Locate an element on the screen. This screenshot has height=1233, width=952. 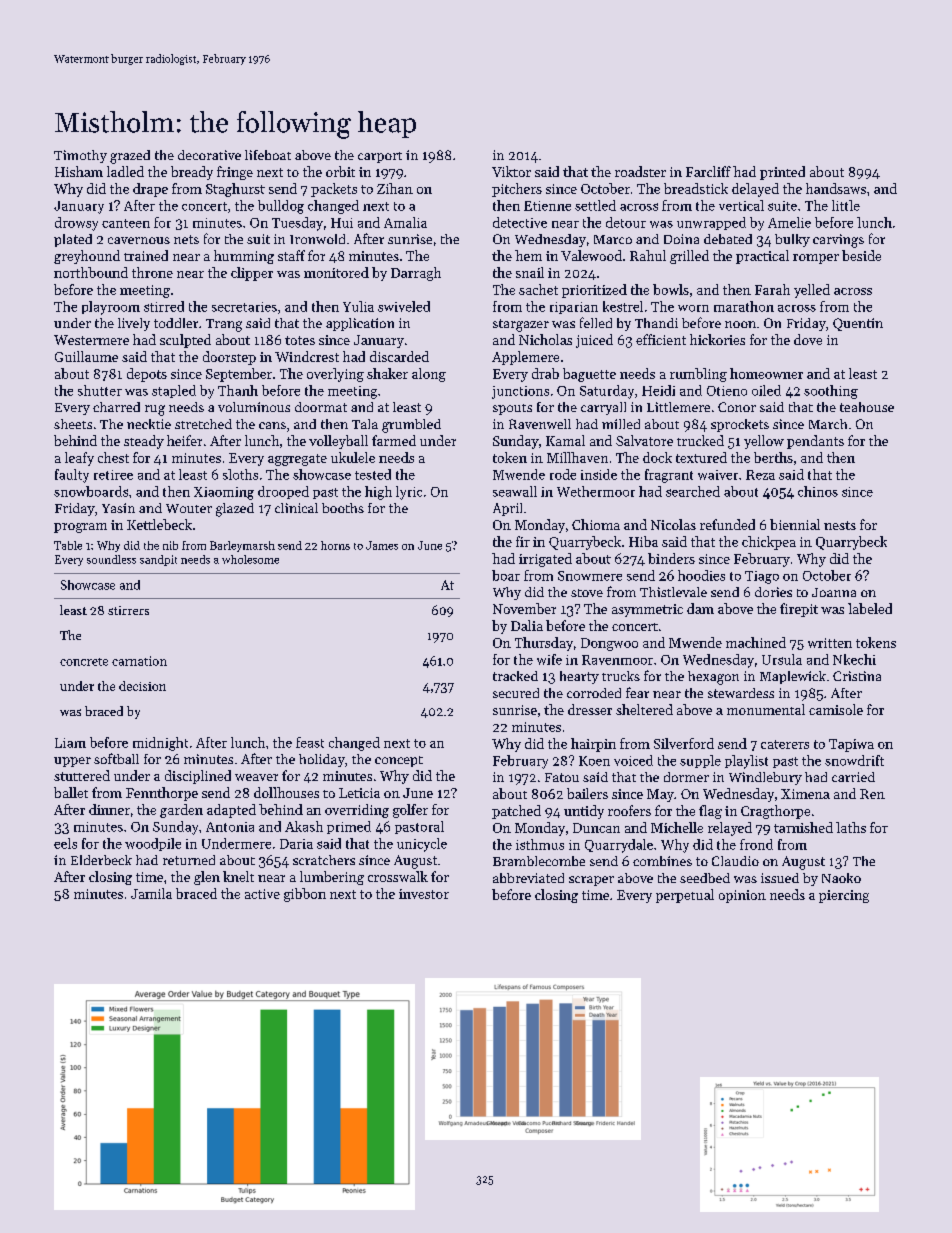
Timothy is located at coordinates (80, 156).
